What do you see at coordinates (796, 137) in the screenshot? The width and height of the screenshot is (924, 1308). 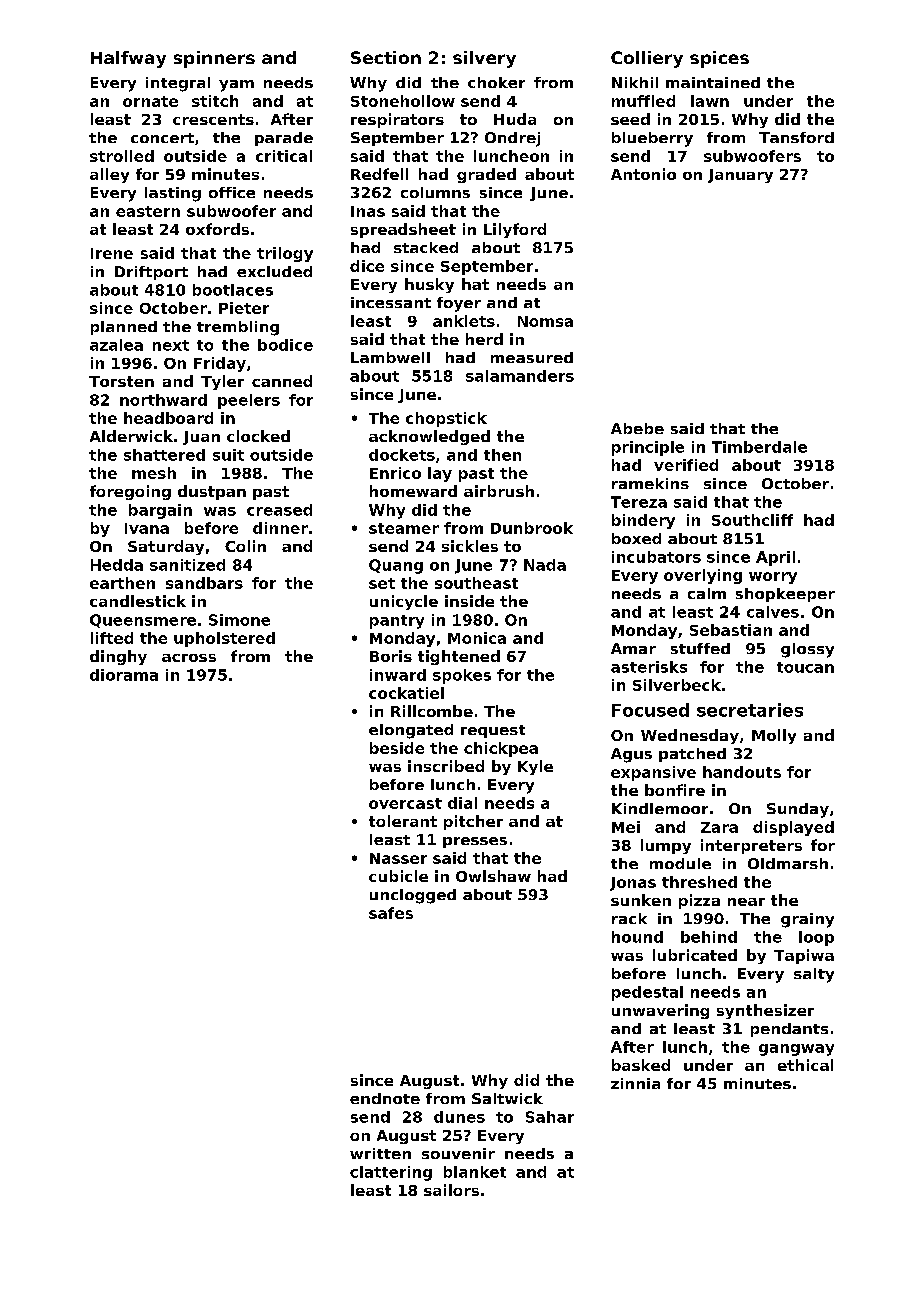 I see `Tansford` at bounding box center [796, 137].
